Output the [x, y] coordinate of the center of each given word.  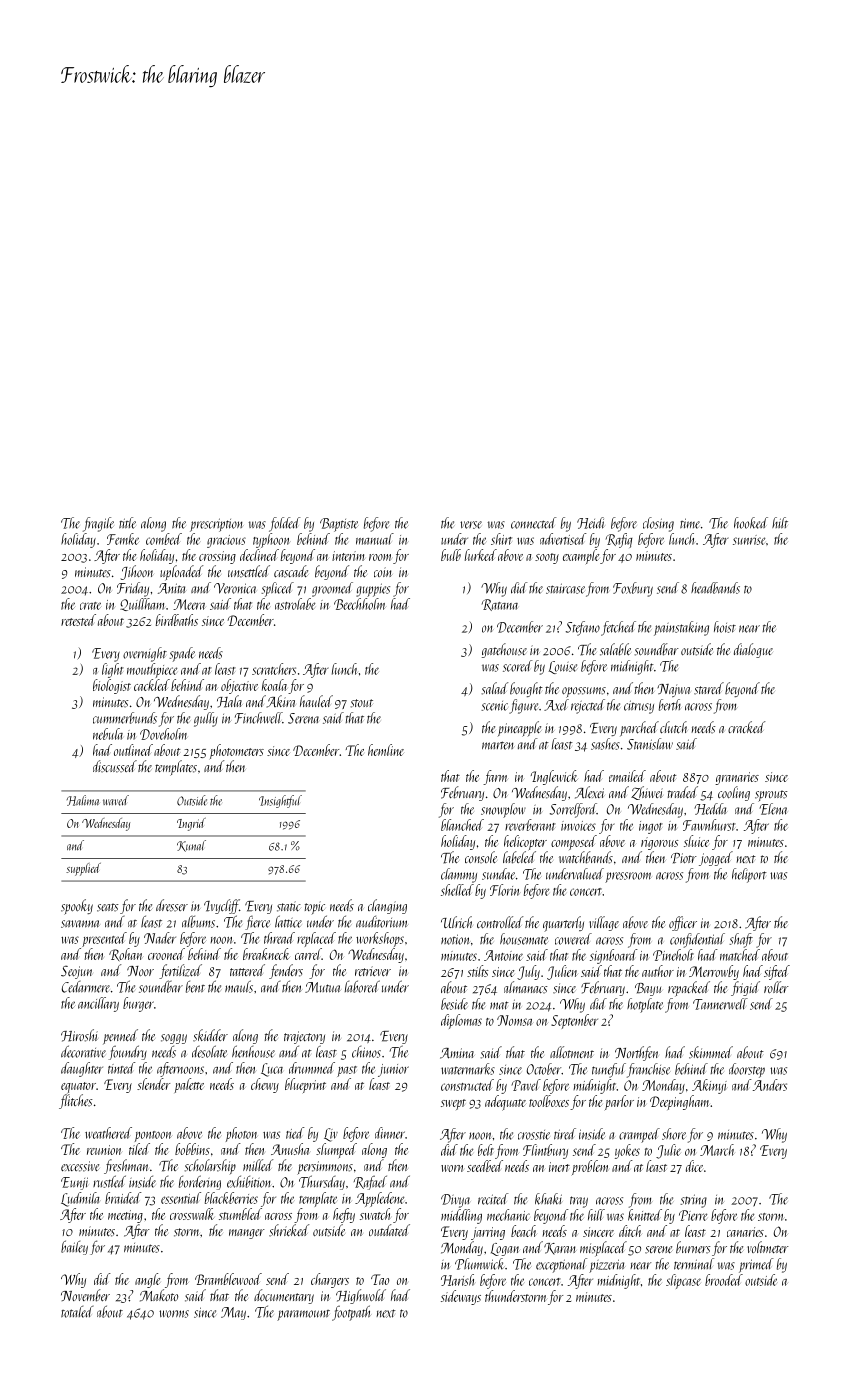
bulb [451, 555]
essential [181, 1198]
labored [362, 986]
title [127, 523]
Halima [83, 800]
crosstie [534, 1135]
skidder [210, 1035]
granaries [737, 778]
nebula [108, 734]
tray [579, 1202]
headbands [715, 588]
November [85, 1295]
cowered [573, 939]
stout [361, 703]
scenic [494, 706]
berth [670, 705]
